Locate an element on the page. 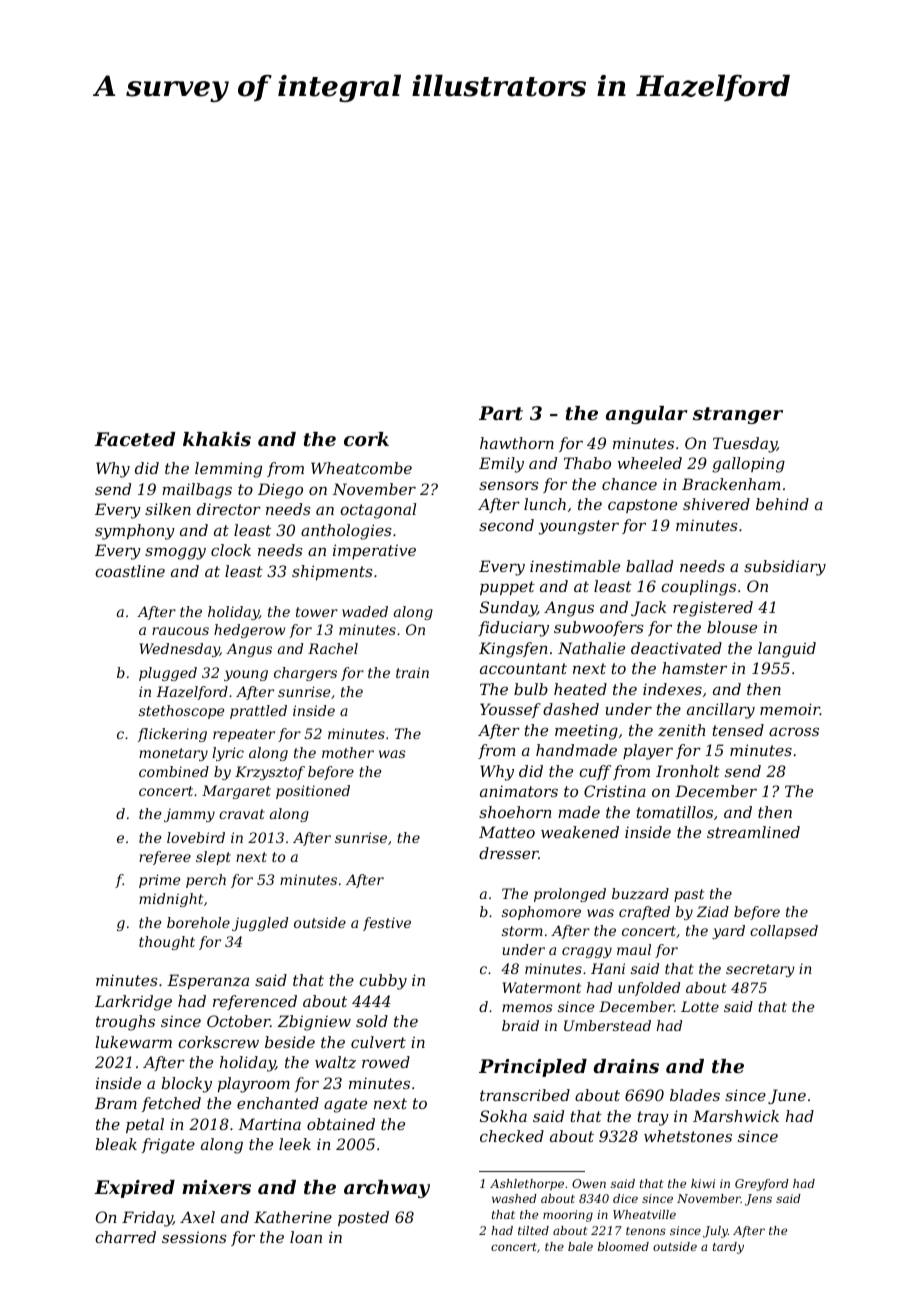 The image size is (924, 1308). angular is located at coordinates (647, 415).
